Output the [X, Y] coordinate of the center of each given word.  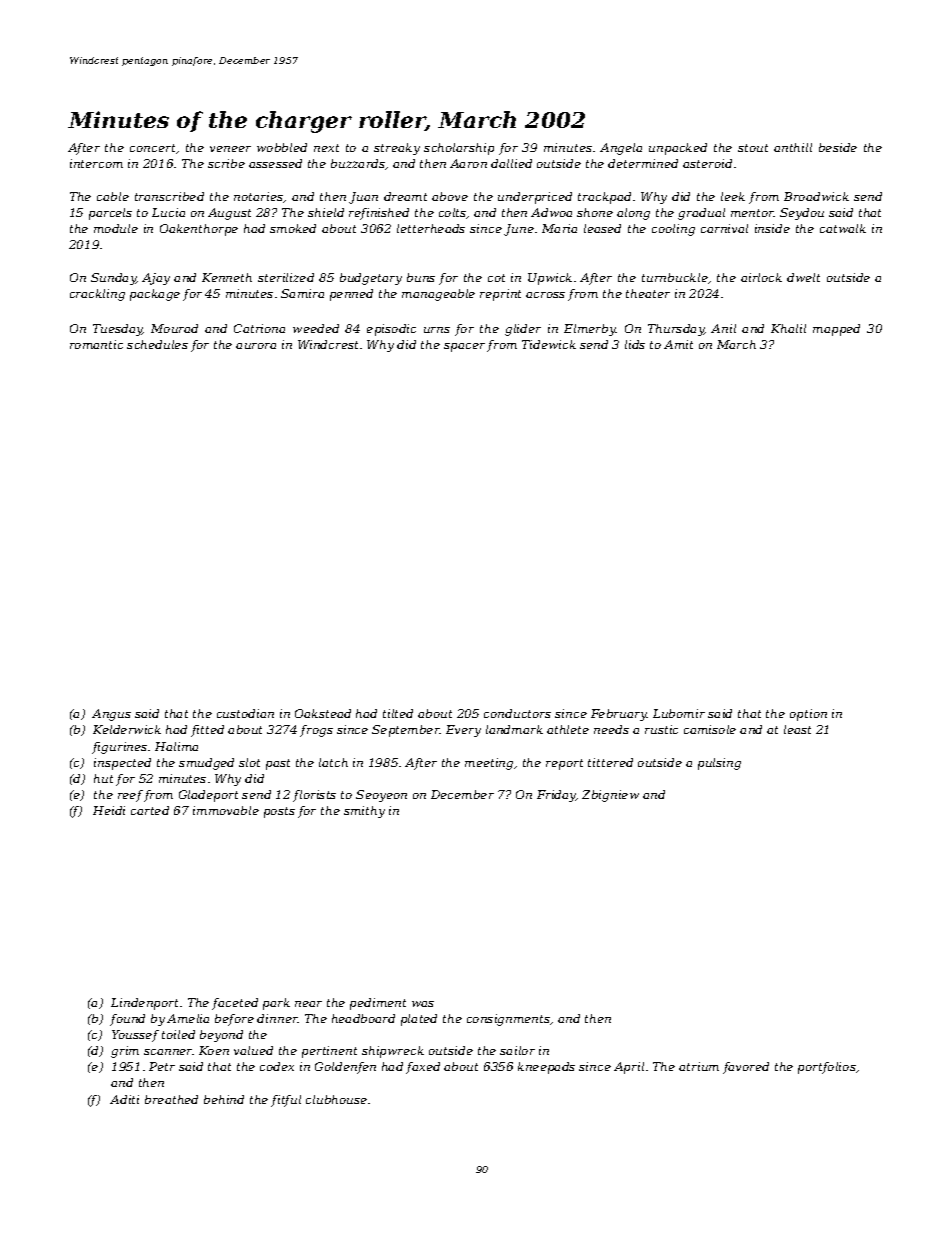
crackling [97, 295]
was [423, 1004]
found [127, 1020]
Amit [678, 344]
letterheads [431, 228]
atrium [699, 1066]
